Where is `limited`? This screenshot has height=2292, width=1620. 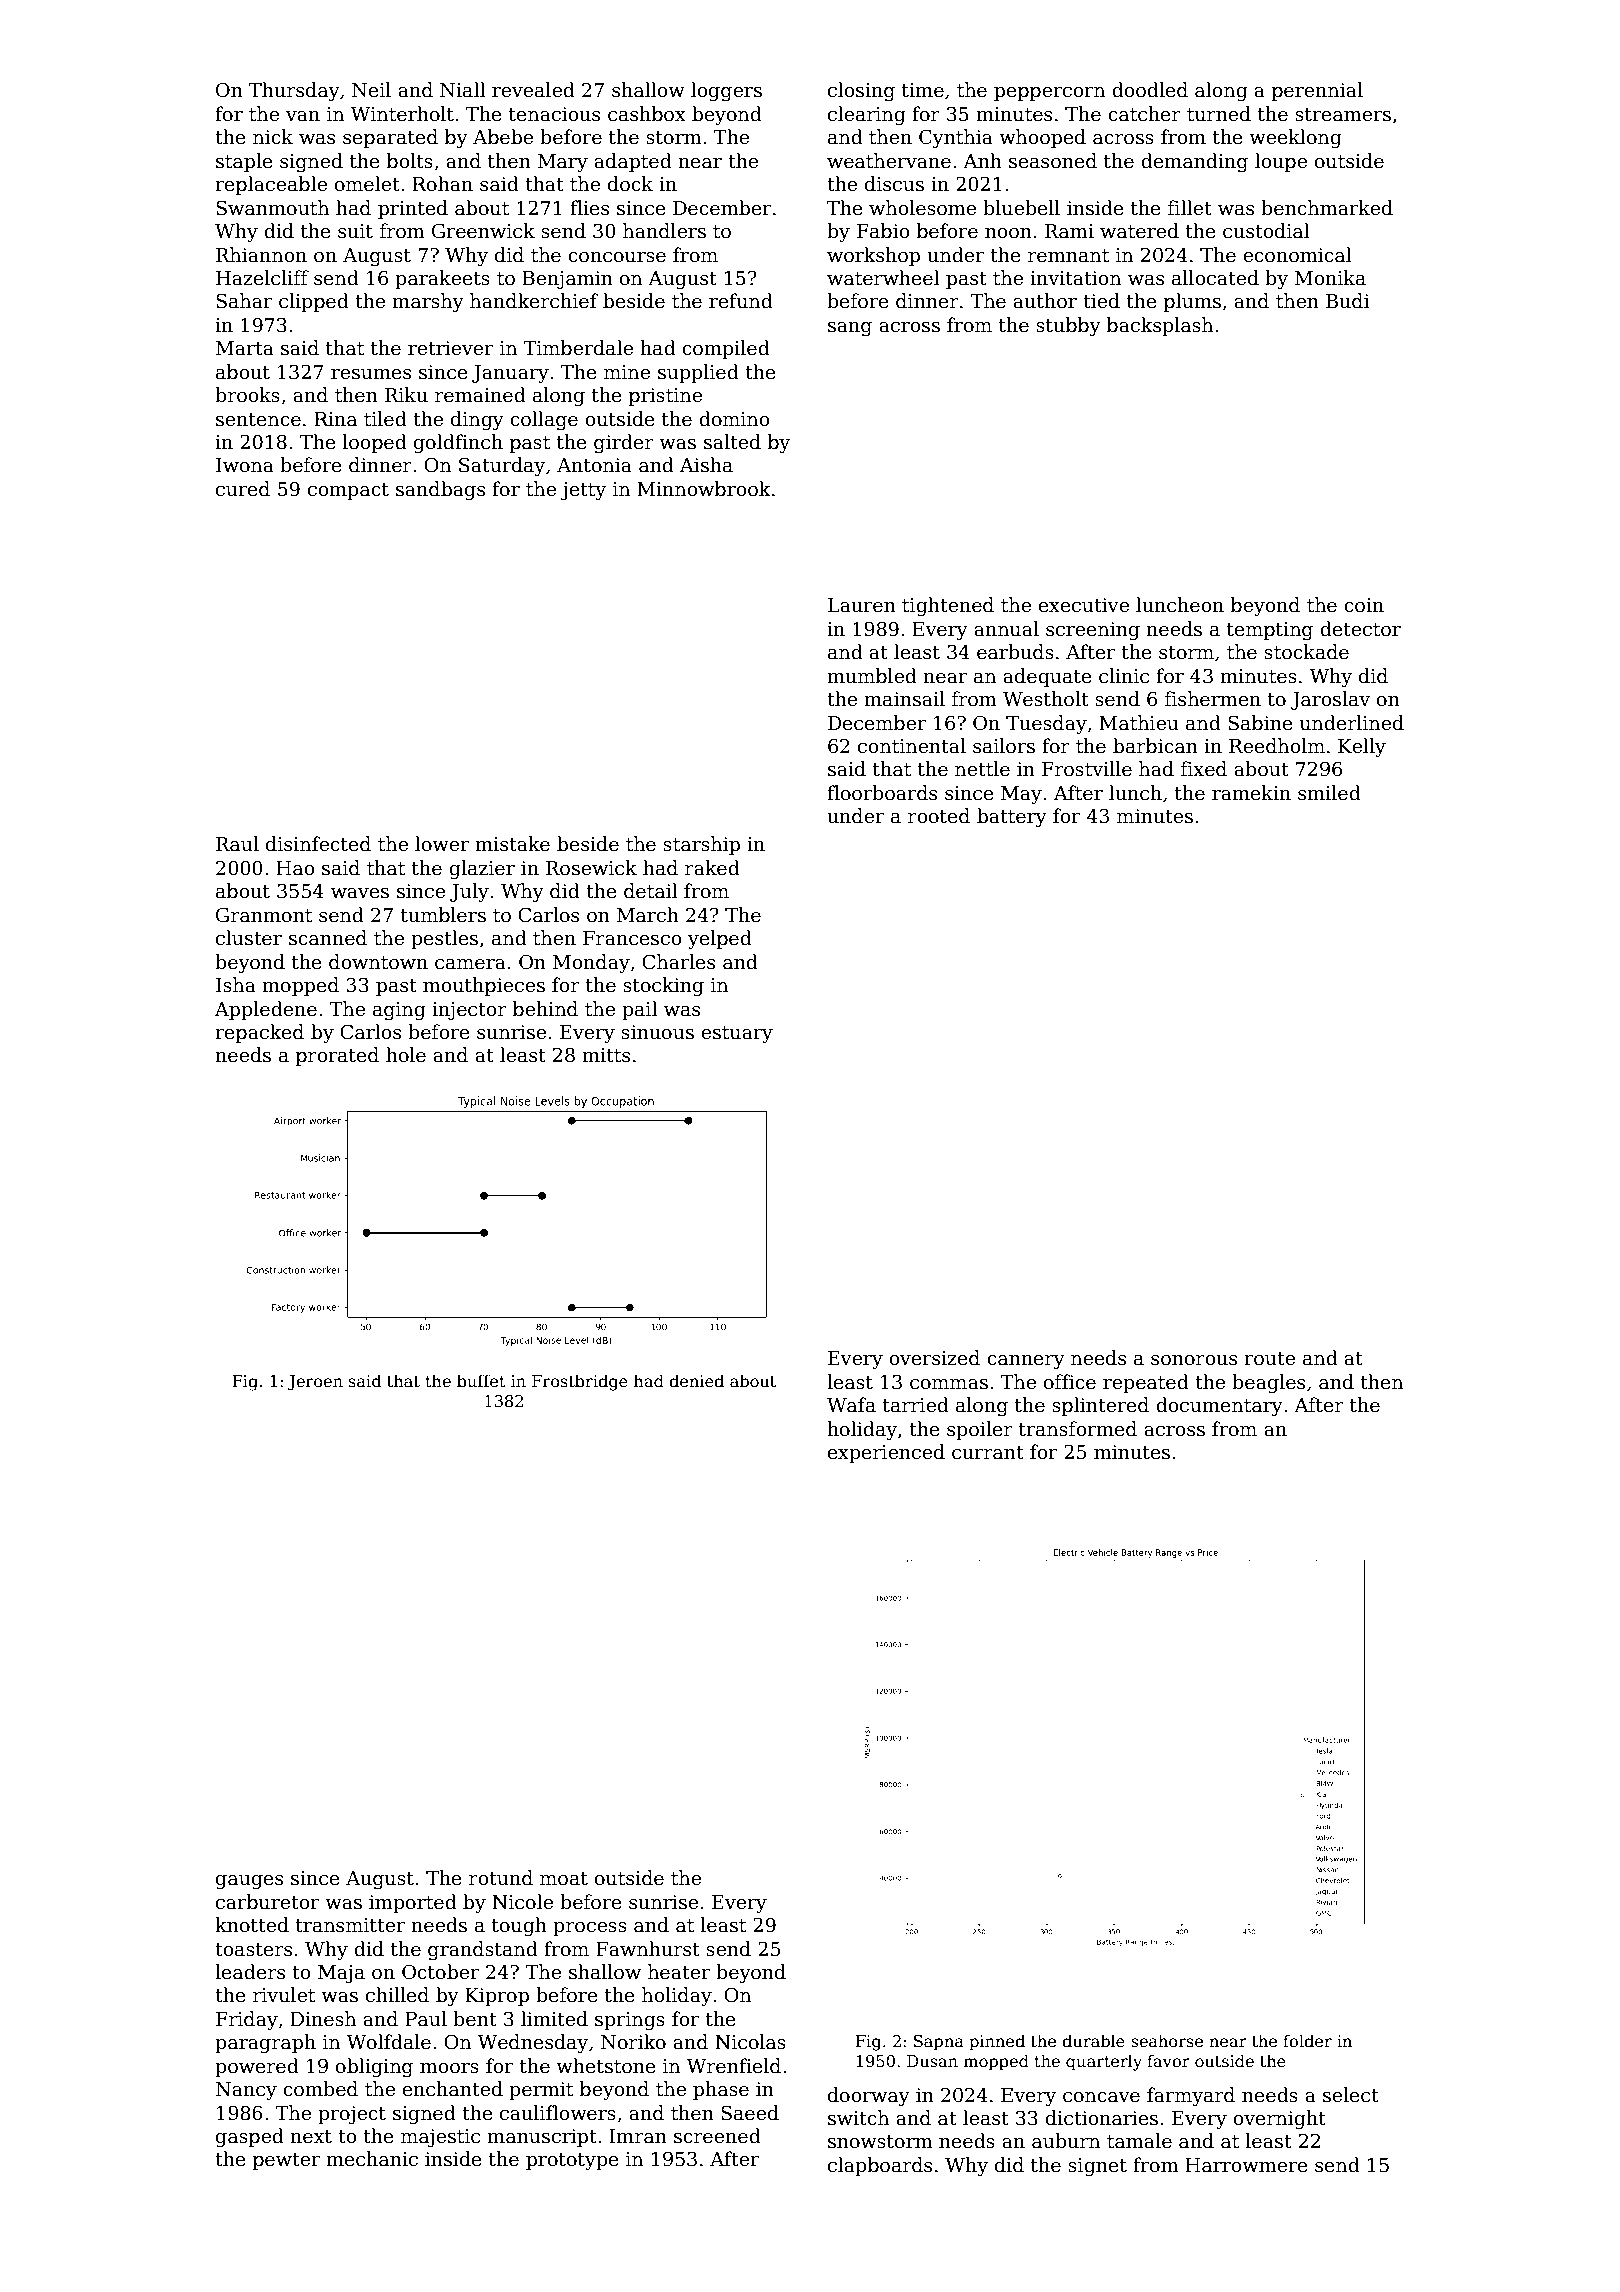
limited is located at coordinates (554, 2019).
